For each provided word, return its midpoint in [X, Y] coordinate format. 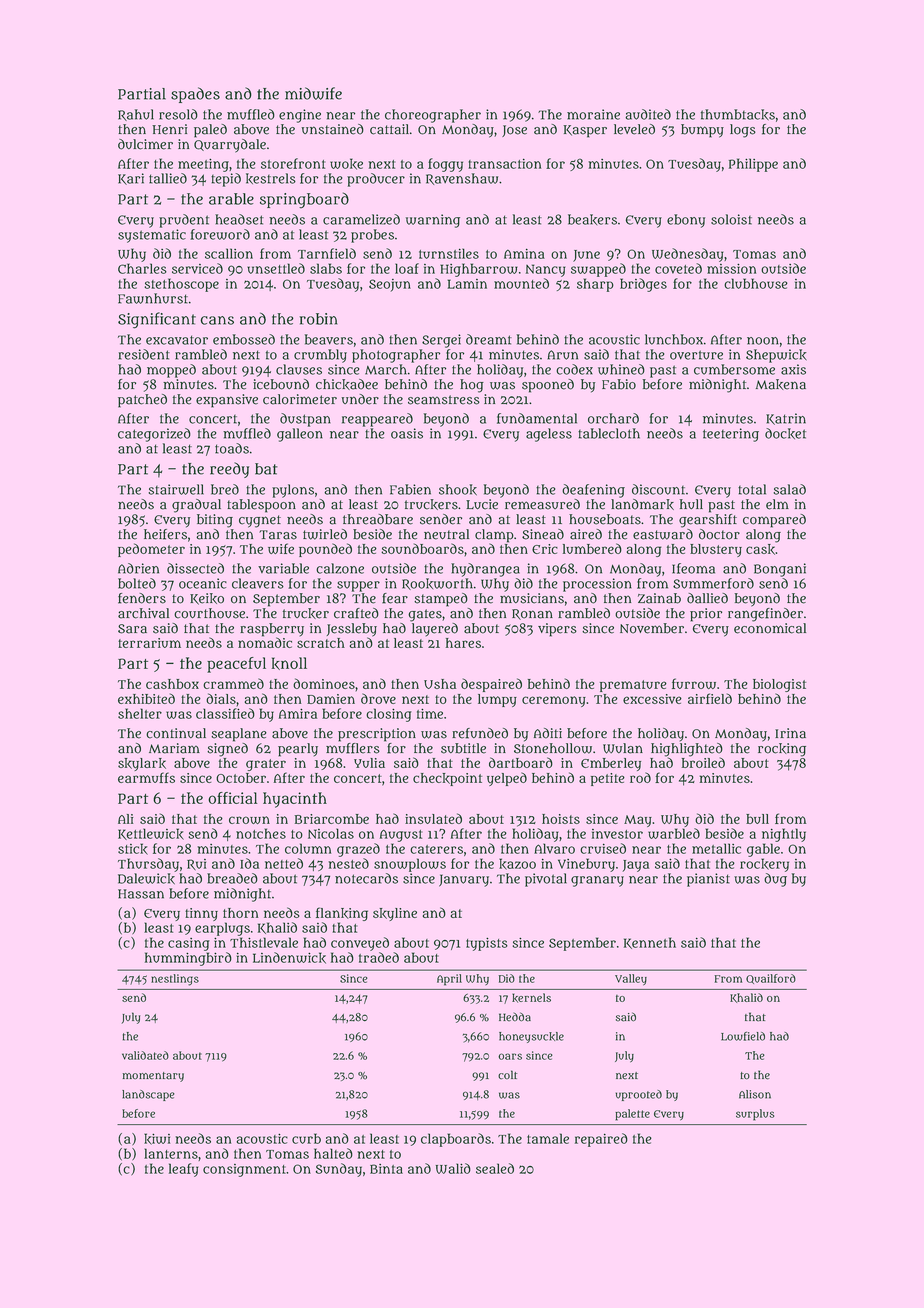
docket [785, 433]
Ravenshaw [462, 179]
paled [210, 131]
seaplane [239, 735]
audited [648, 114]
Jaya [635, 866]
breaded [232, 878]
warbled [674, 833]
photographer [396, 356]
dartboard [521, 762]
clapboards [456, 1140]
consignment [244, 1170]
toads [232, 448]
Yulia [369, 763]
